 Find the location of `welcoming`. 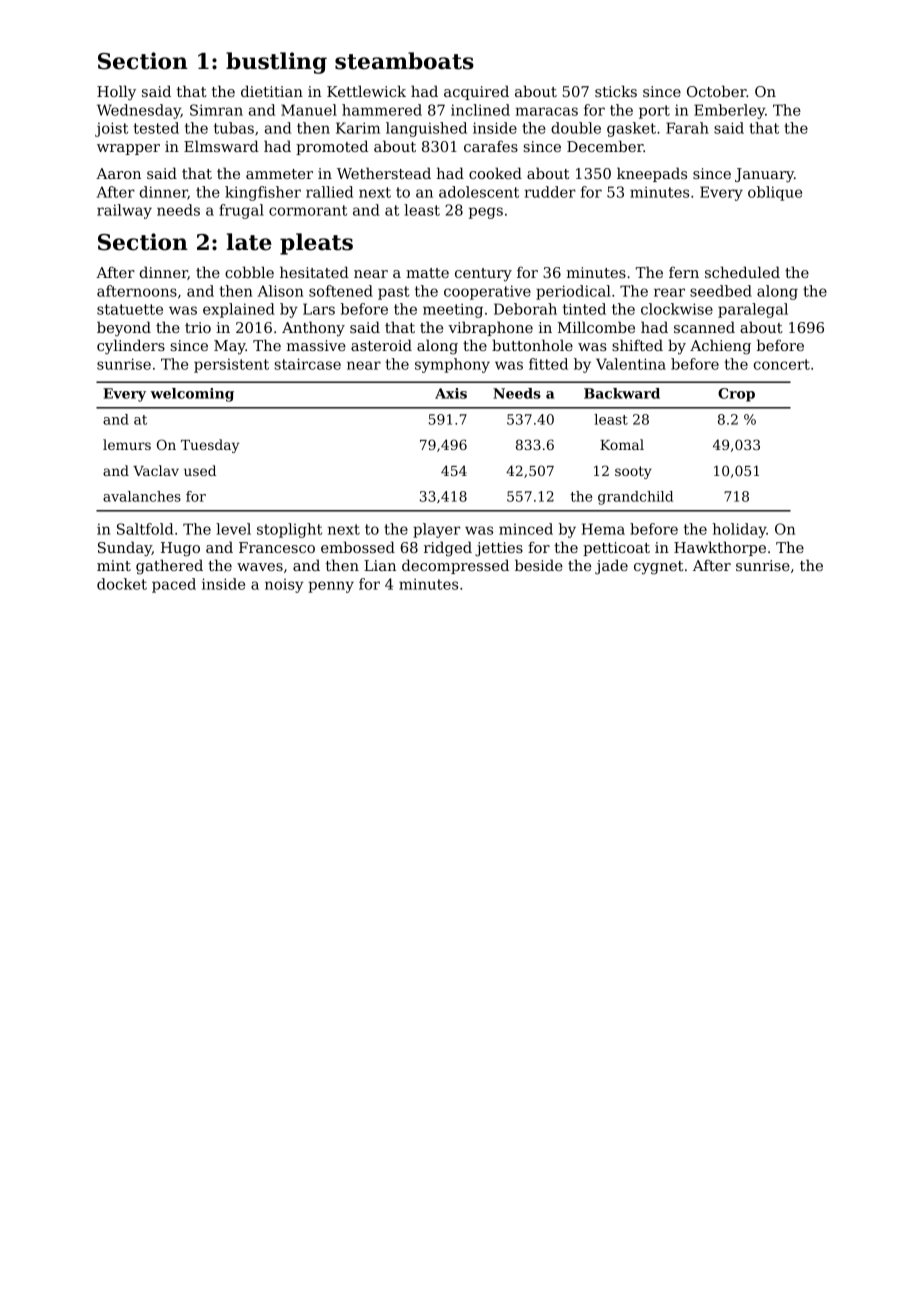

welcoming is located at coordinates (192, 395).
